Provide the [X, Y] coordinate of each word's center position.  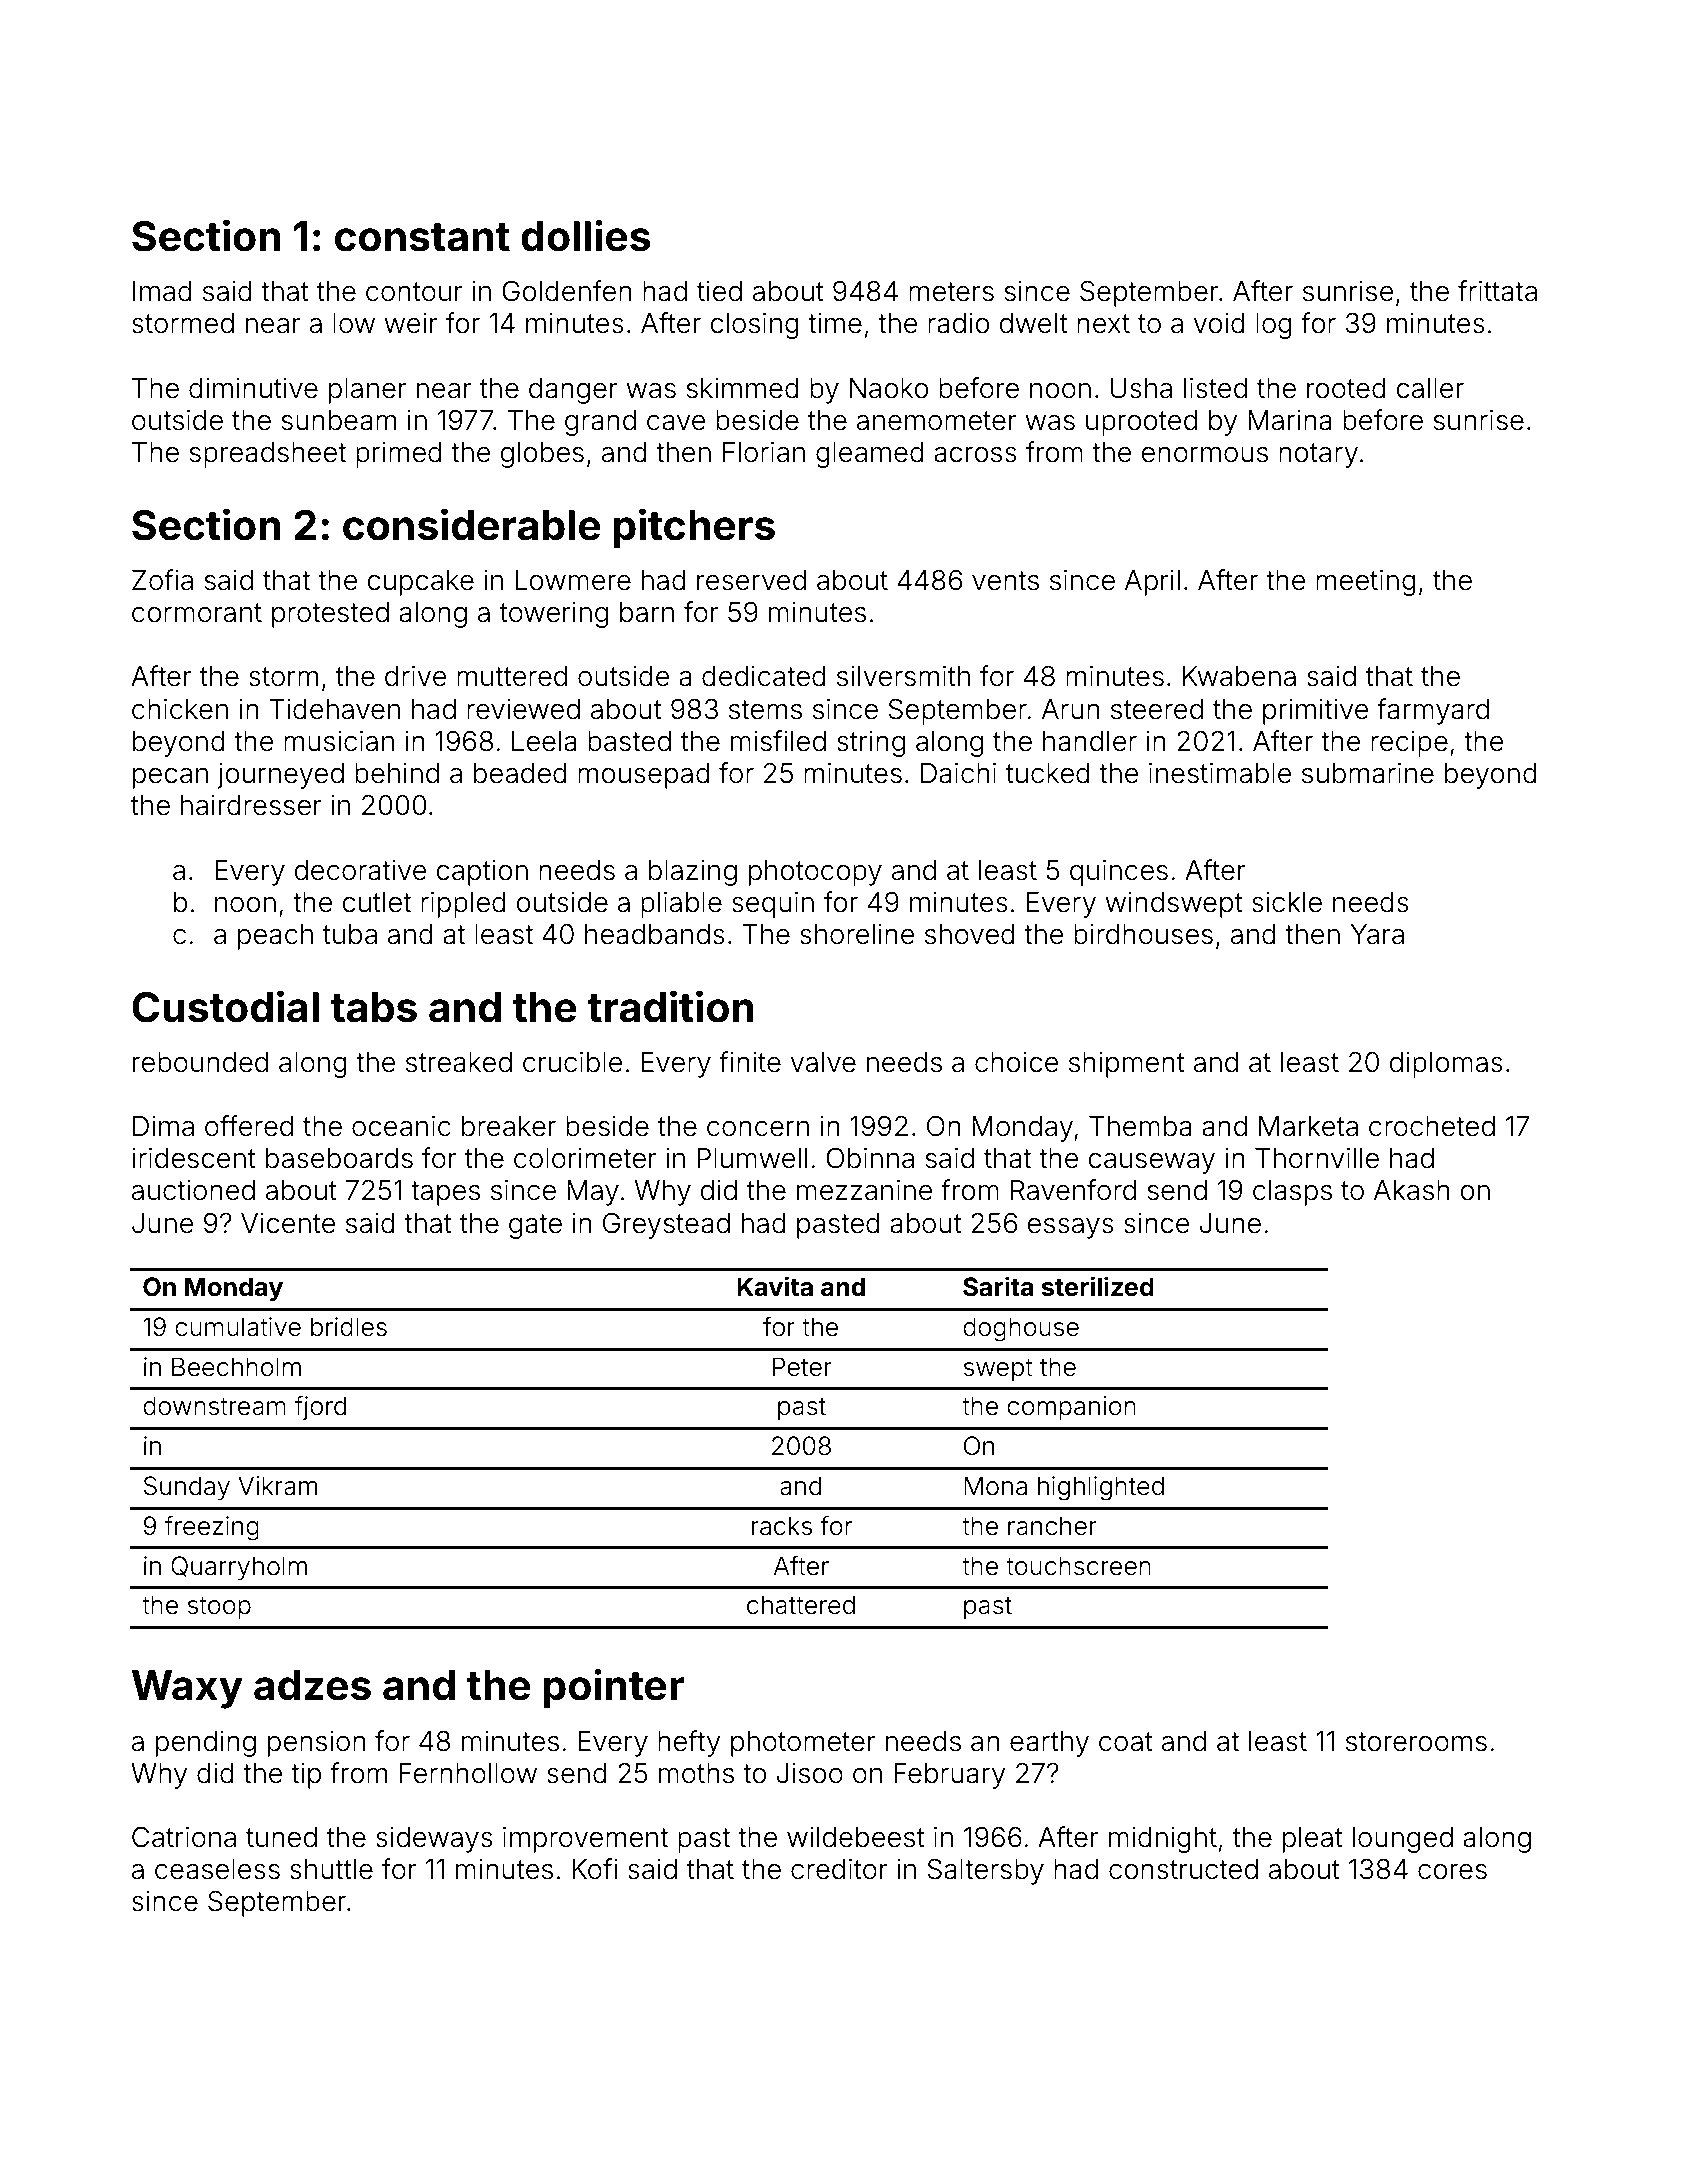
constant [422, 237]
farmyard [1433, 711]
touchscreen [1078, 1566]
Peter [802, 1367]
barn [647, 612]
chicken [180, 709]
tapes [445, 1193]
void [1219, 323]
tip [306, 1776]
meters [951, 292]
